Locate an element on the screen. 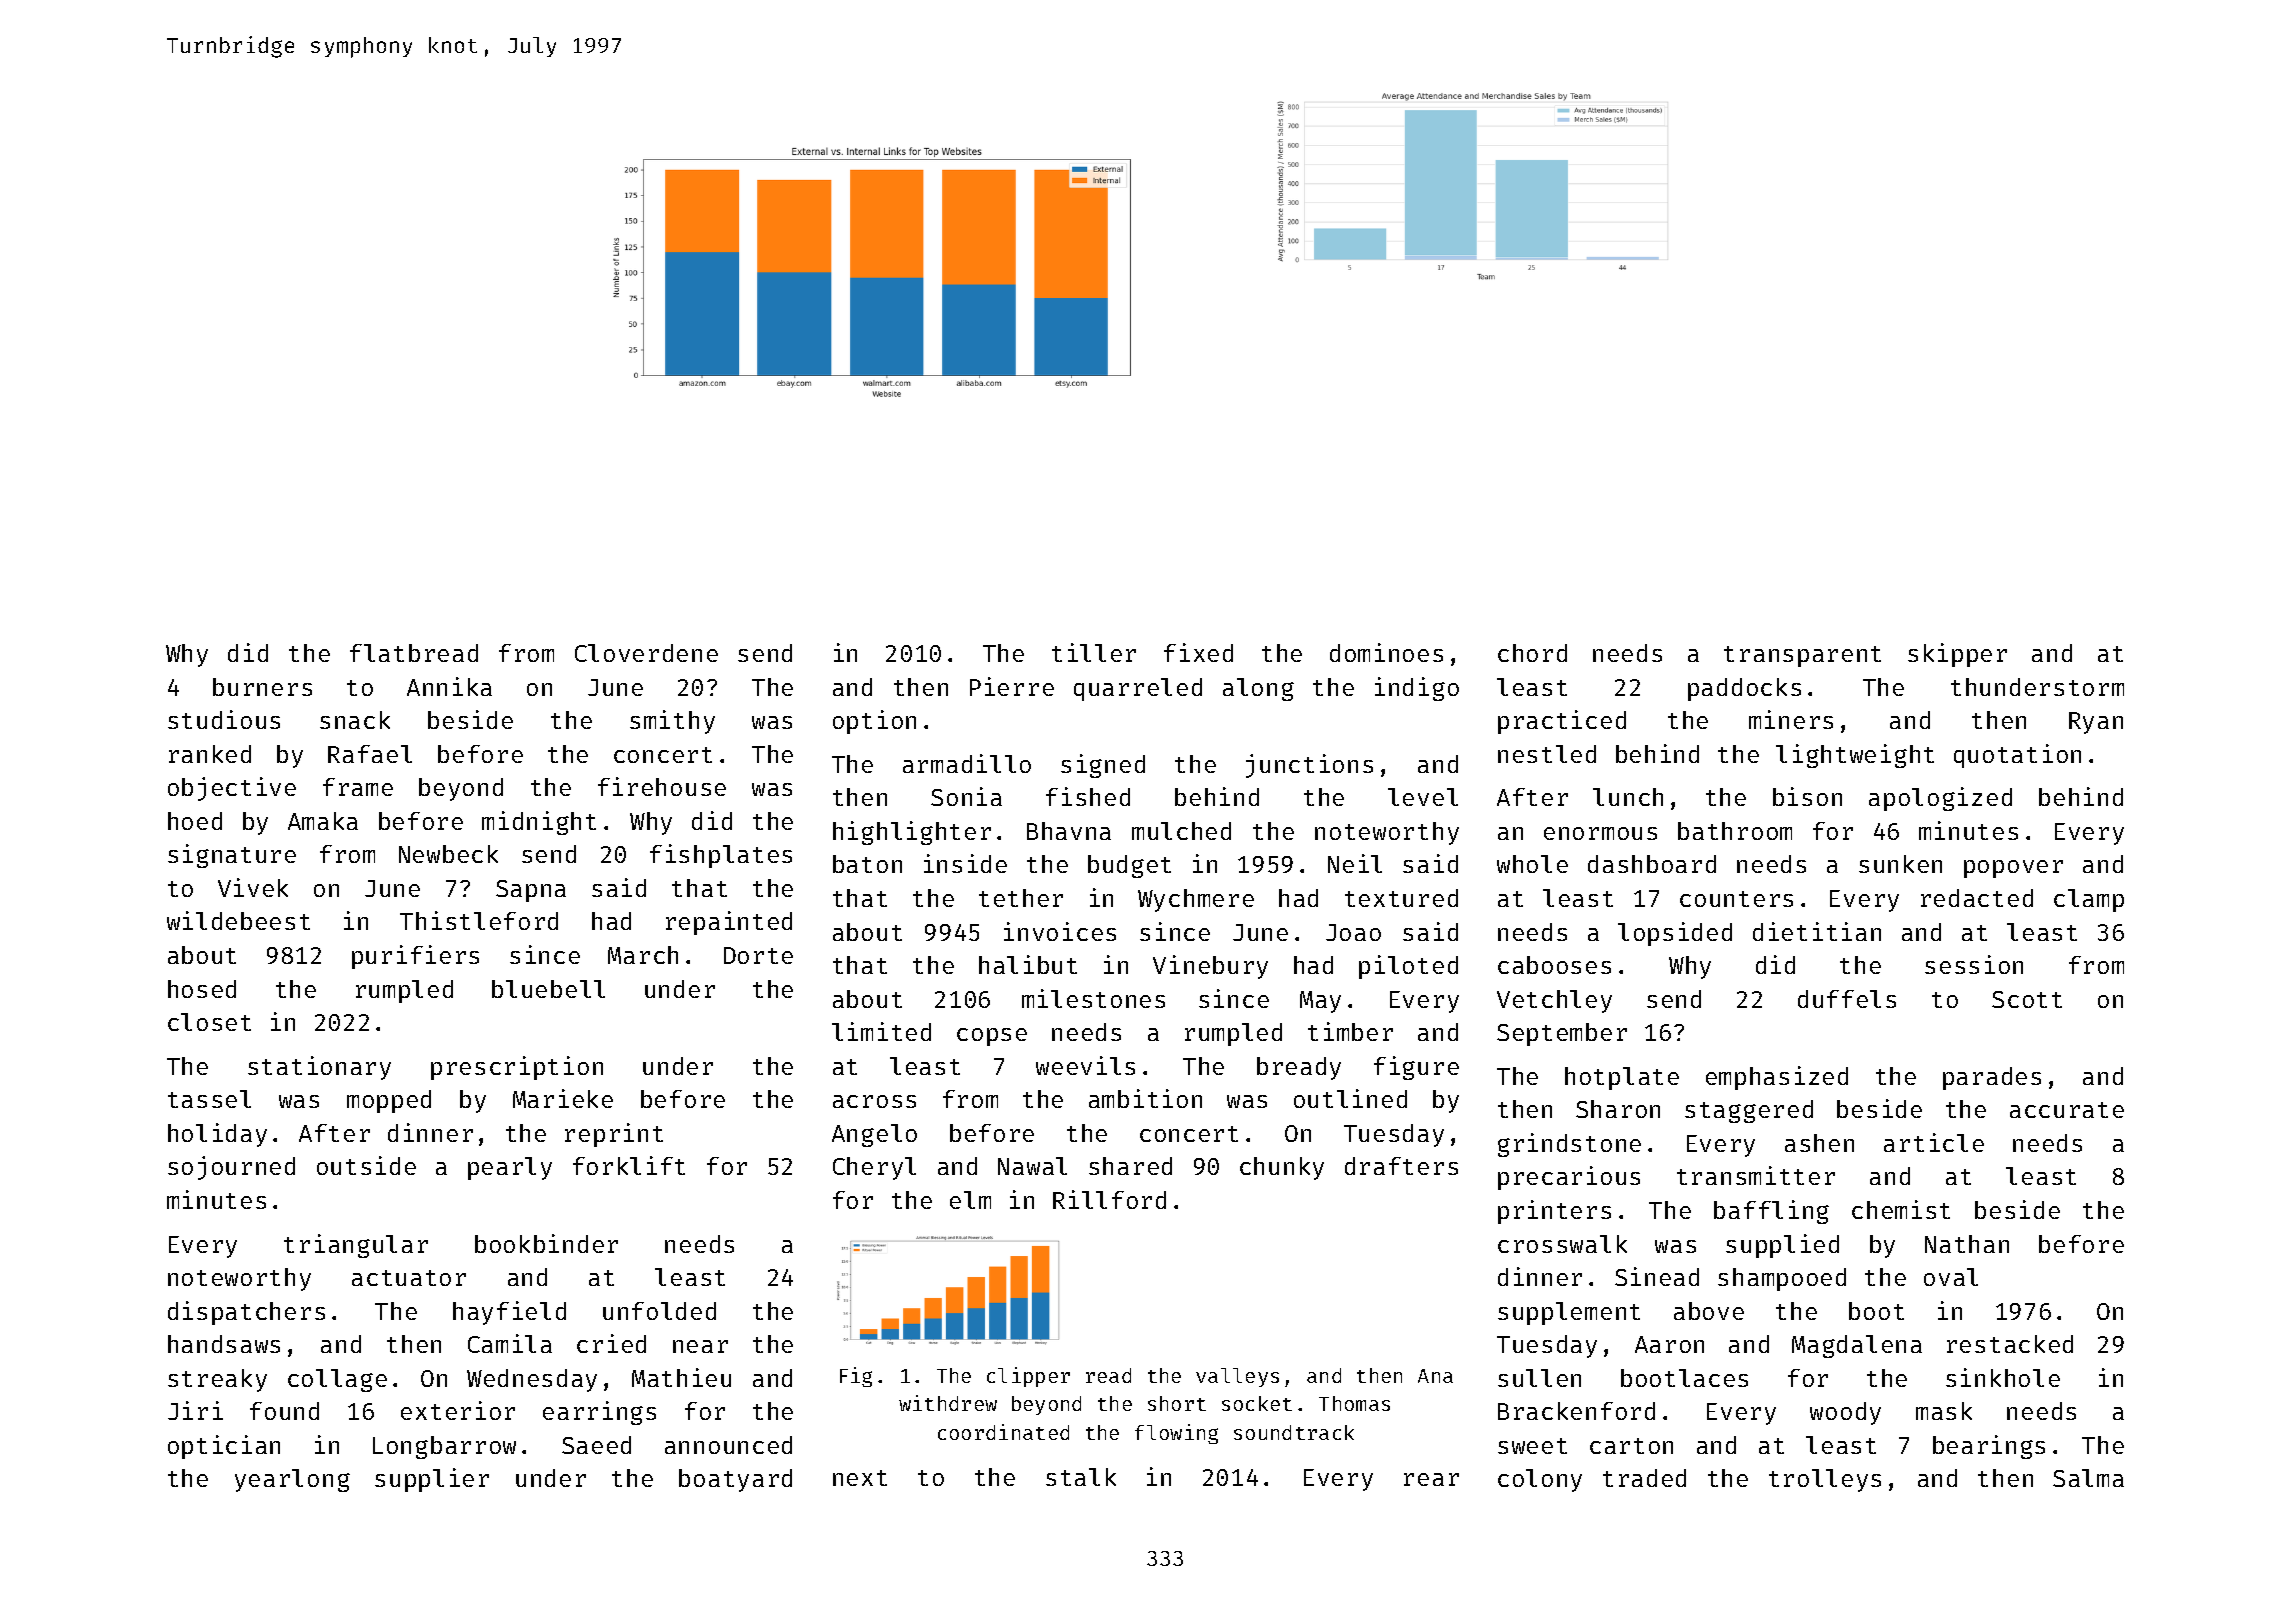 Image resolution: width=2292 pixels, height=1620 pixels. trolleys is located at coordinates (1825, 1480).
